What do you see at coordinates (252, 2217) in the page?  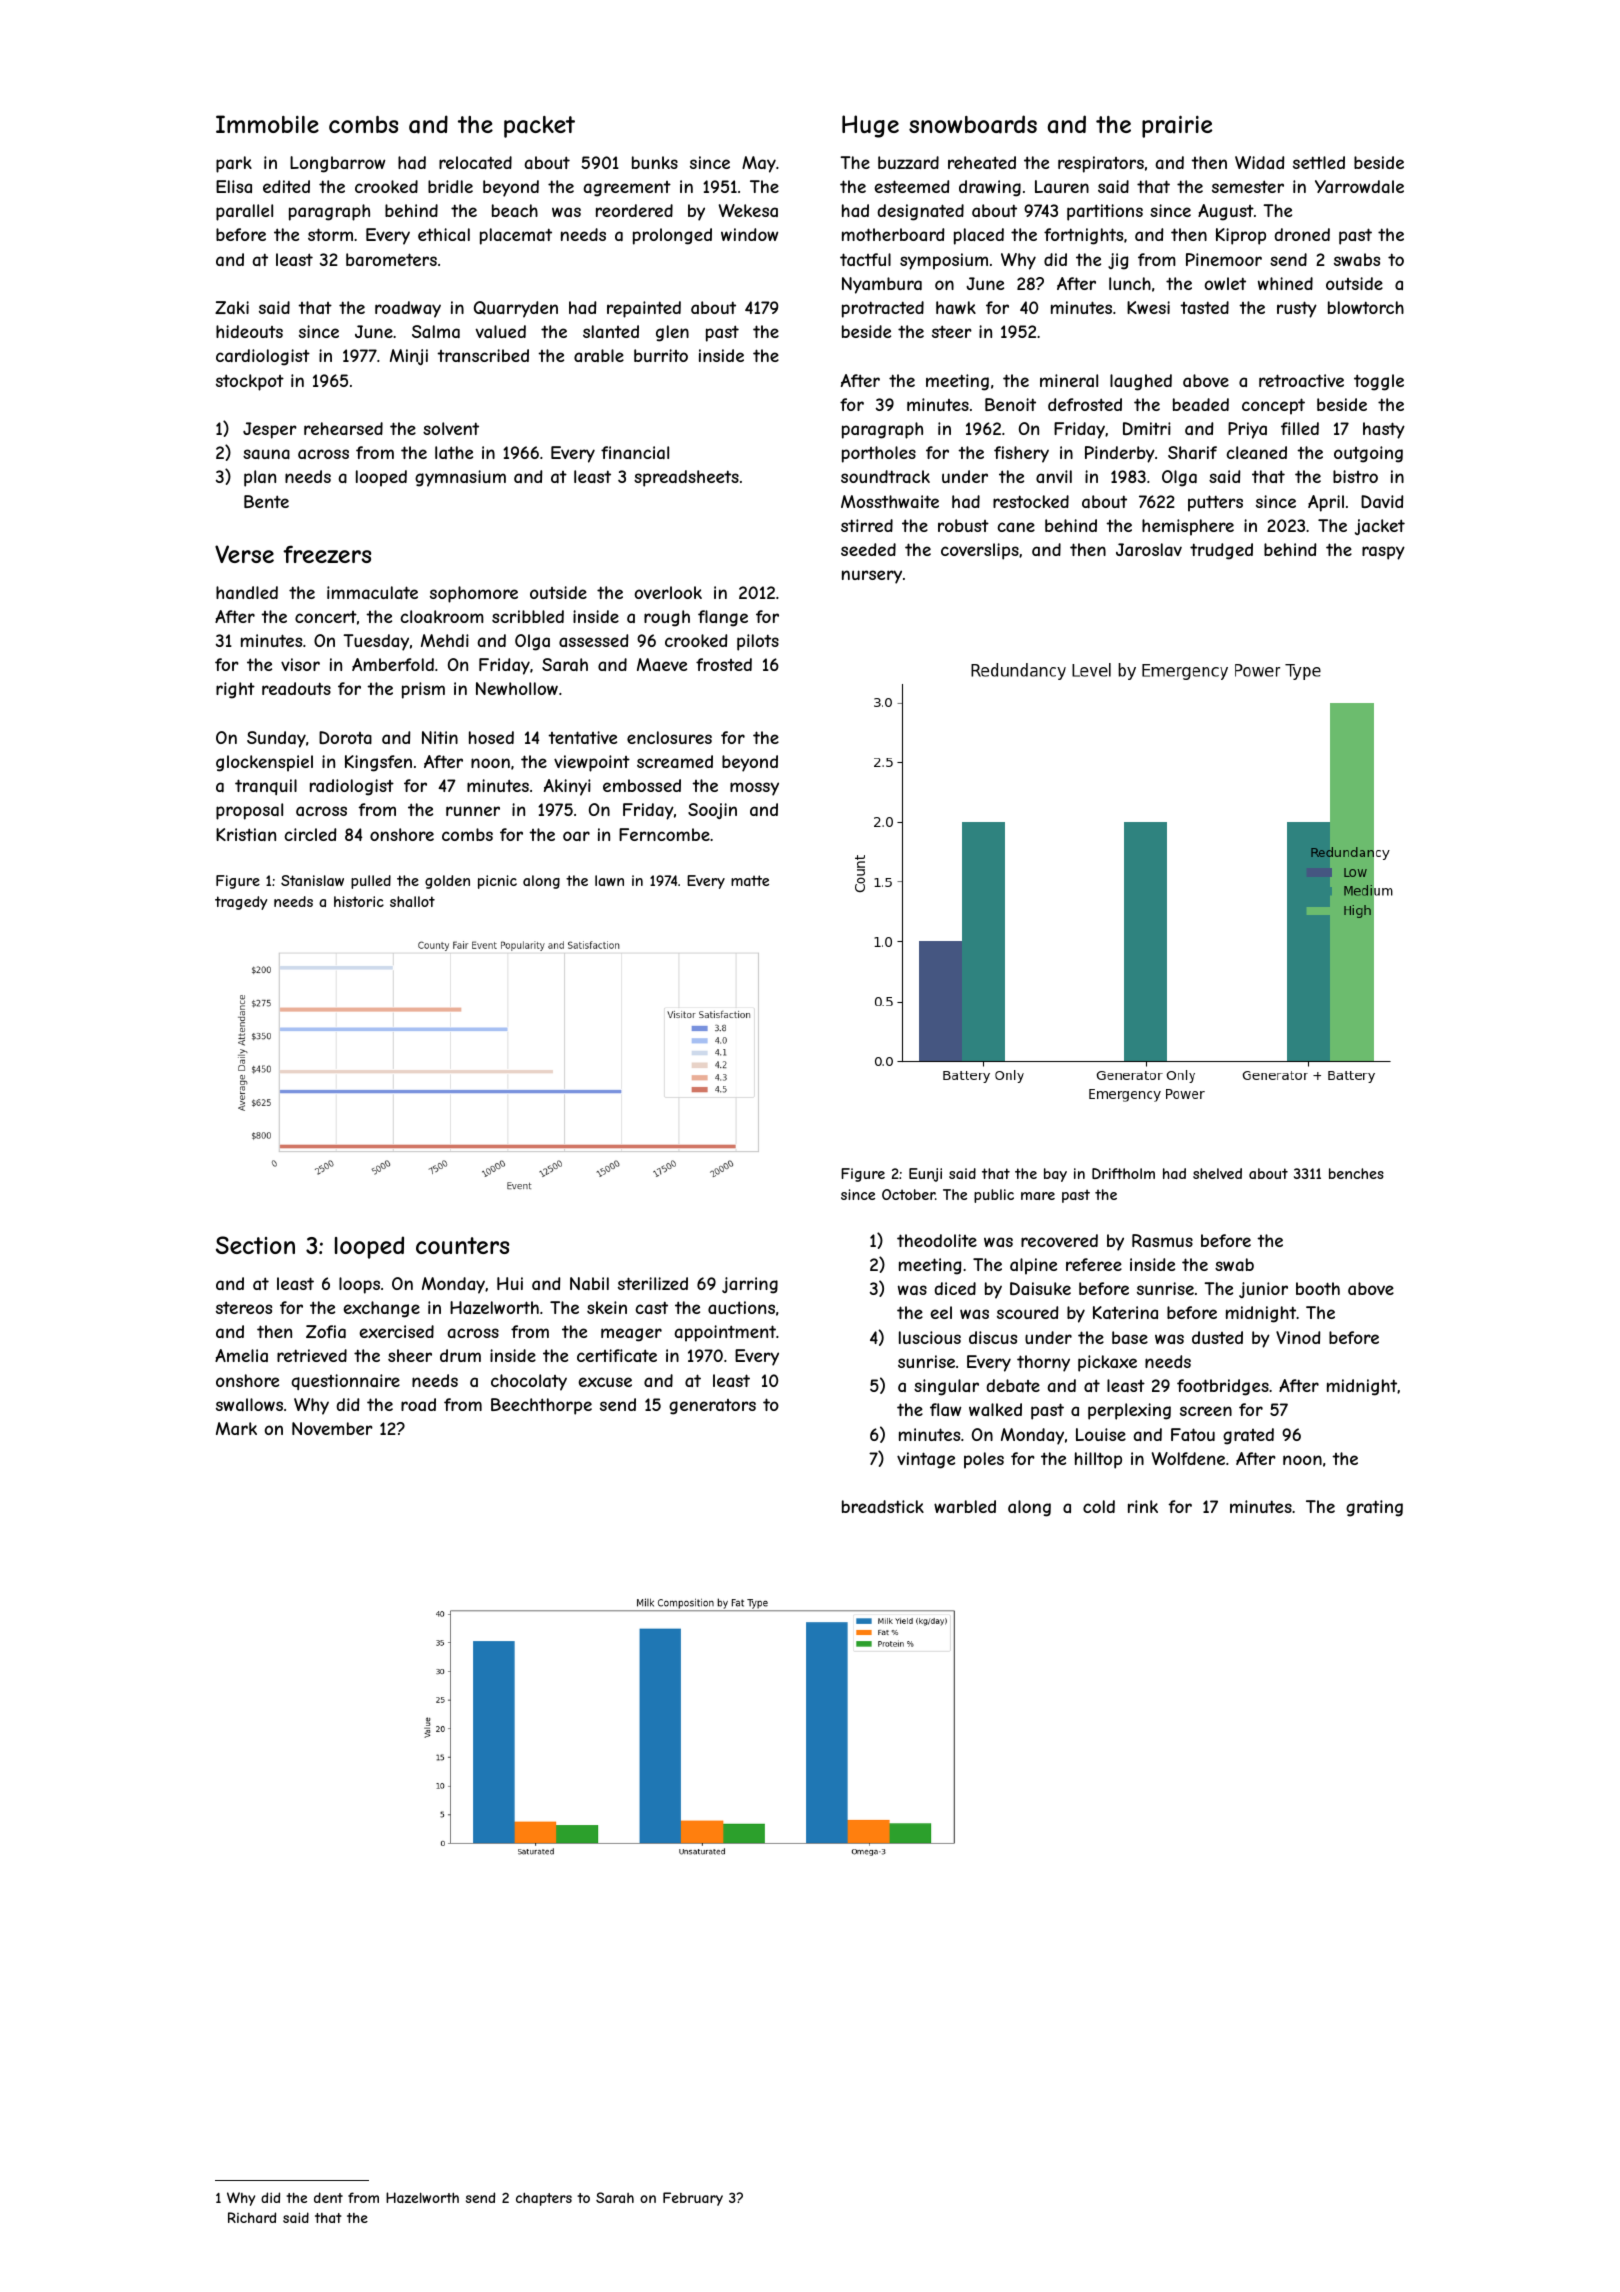 I see `Richard` at bounding box center [252, 2217].
